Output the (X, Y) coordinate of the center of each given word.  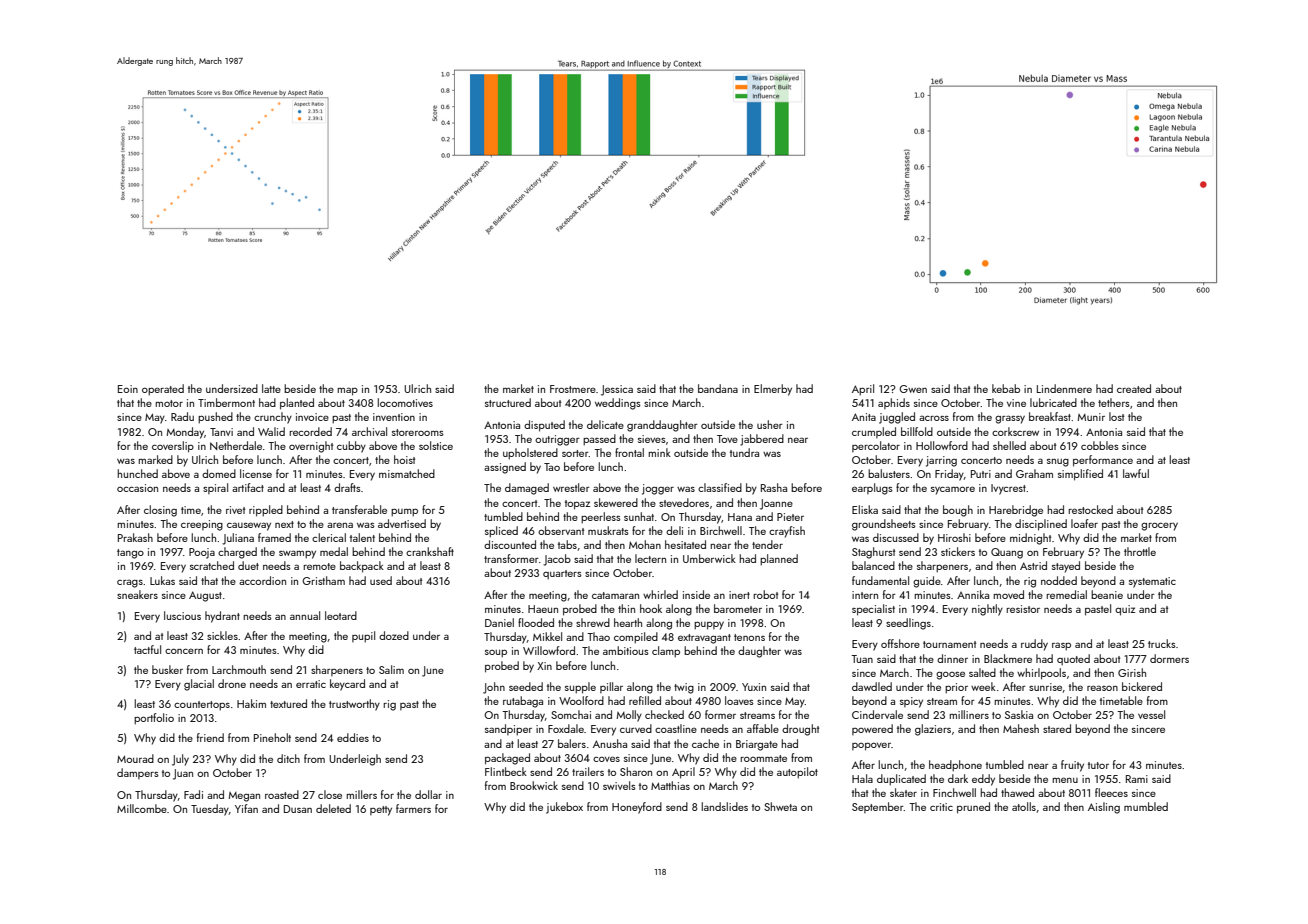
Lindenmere (1064, 388)
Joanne (776, 504)
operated (163, 390)
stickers (958, 551)
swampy (297, 554)
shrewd (593, 622)
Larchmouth (239, 669)
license (256, 473)
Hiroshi (954, 537)
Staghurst (873, 553)
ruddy (1034, 645)
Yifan (246, 808)
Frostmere (573, 389)
